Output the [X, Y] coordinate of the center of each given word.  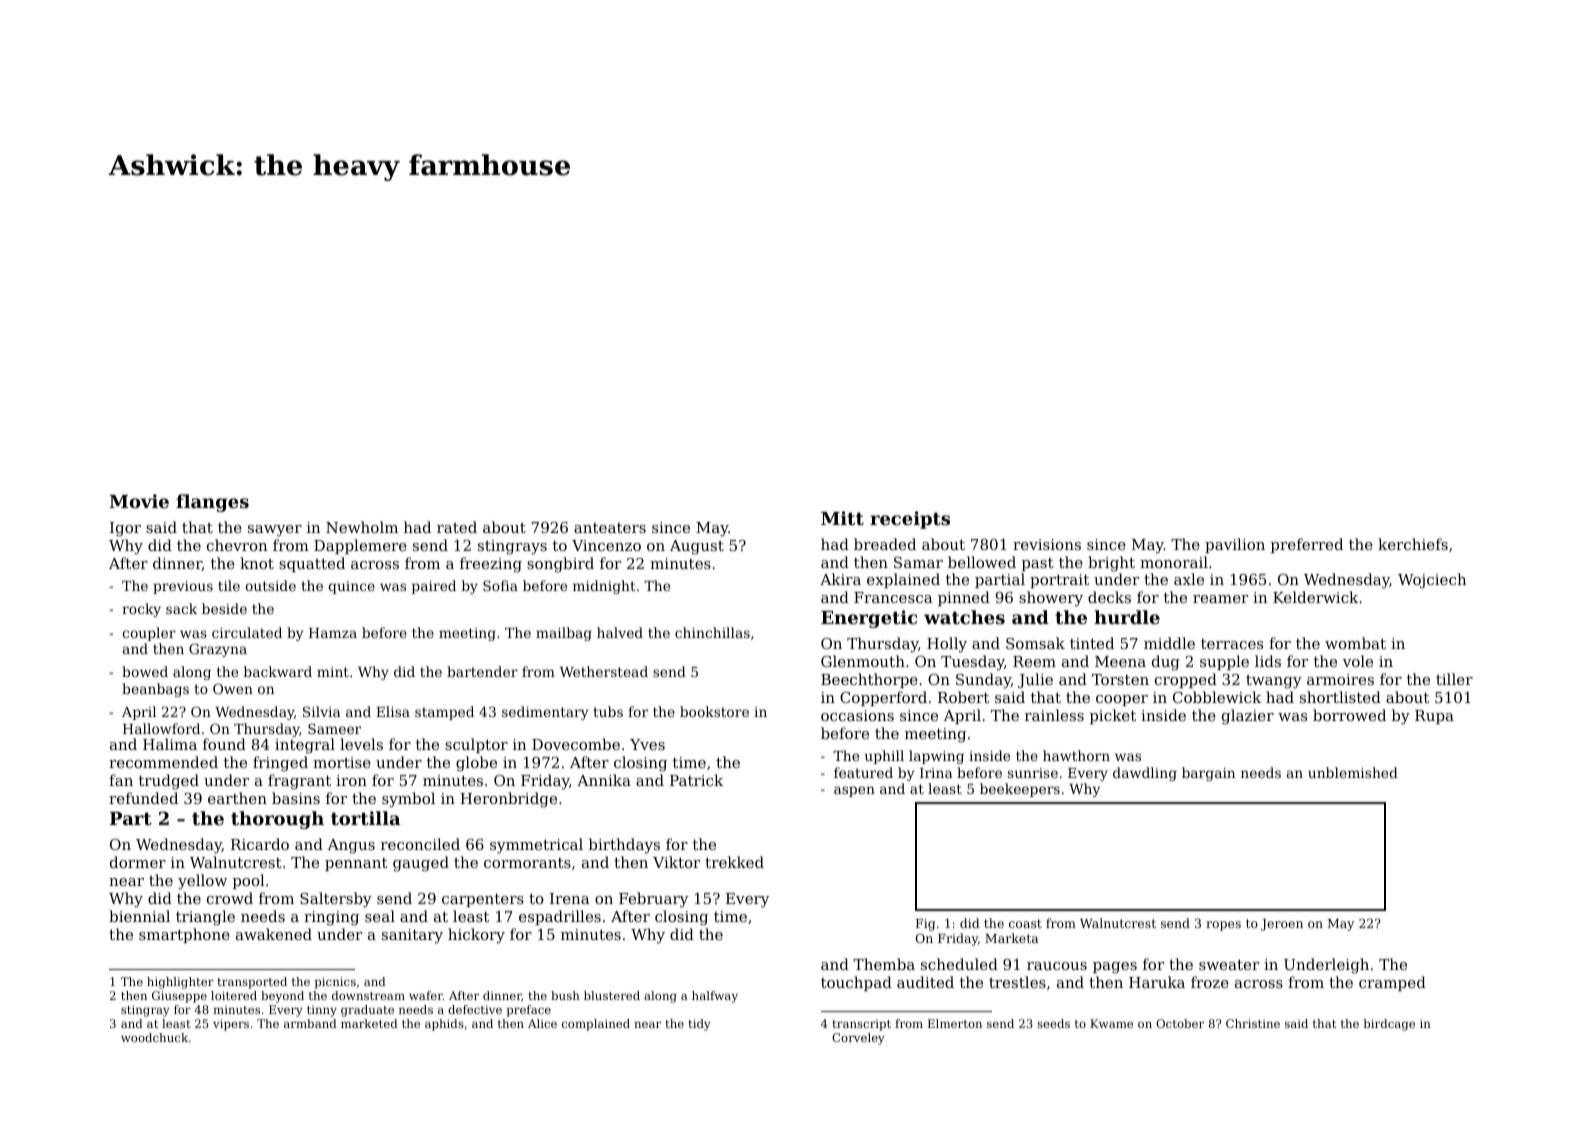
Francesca [893, 597]
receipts [910, 520]
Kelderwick [1315, 597]
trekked [734, 862]
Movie [139, 501]
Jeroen [1282, 925]
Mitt [842, 518]
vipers [231, 1025]
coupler [149, 634]
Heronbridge [508, 800]
